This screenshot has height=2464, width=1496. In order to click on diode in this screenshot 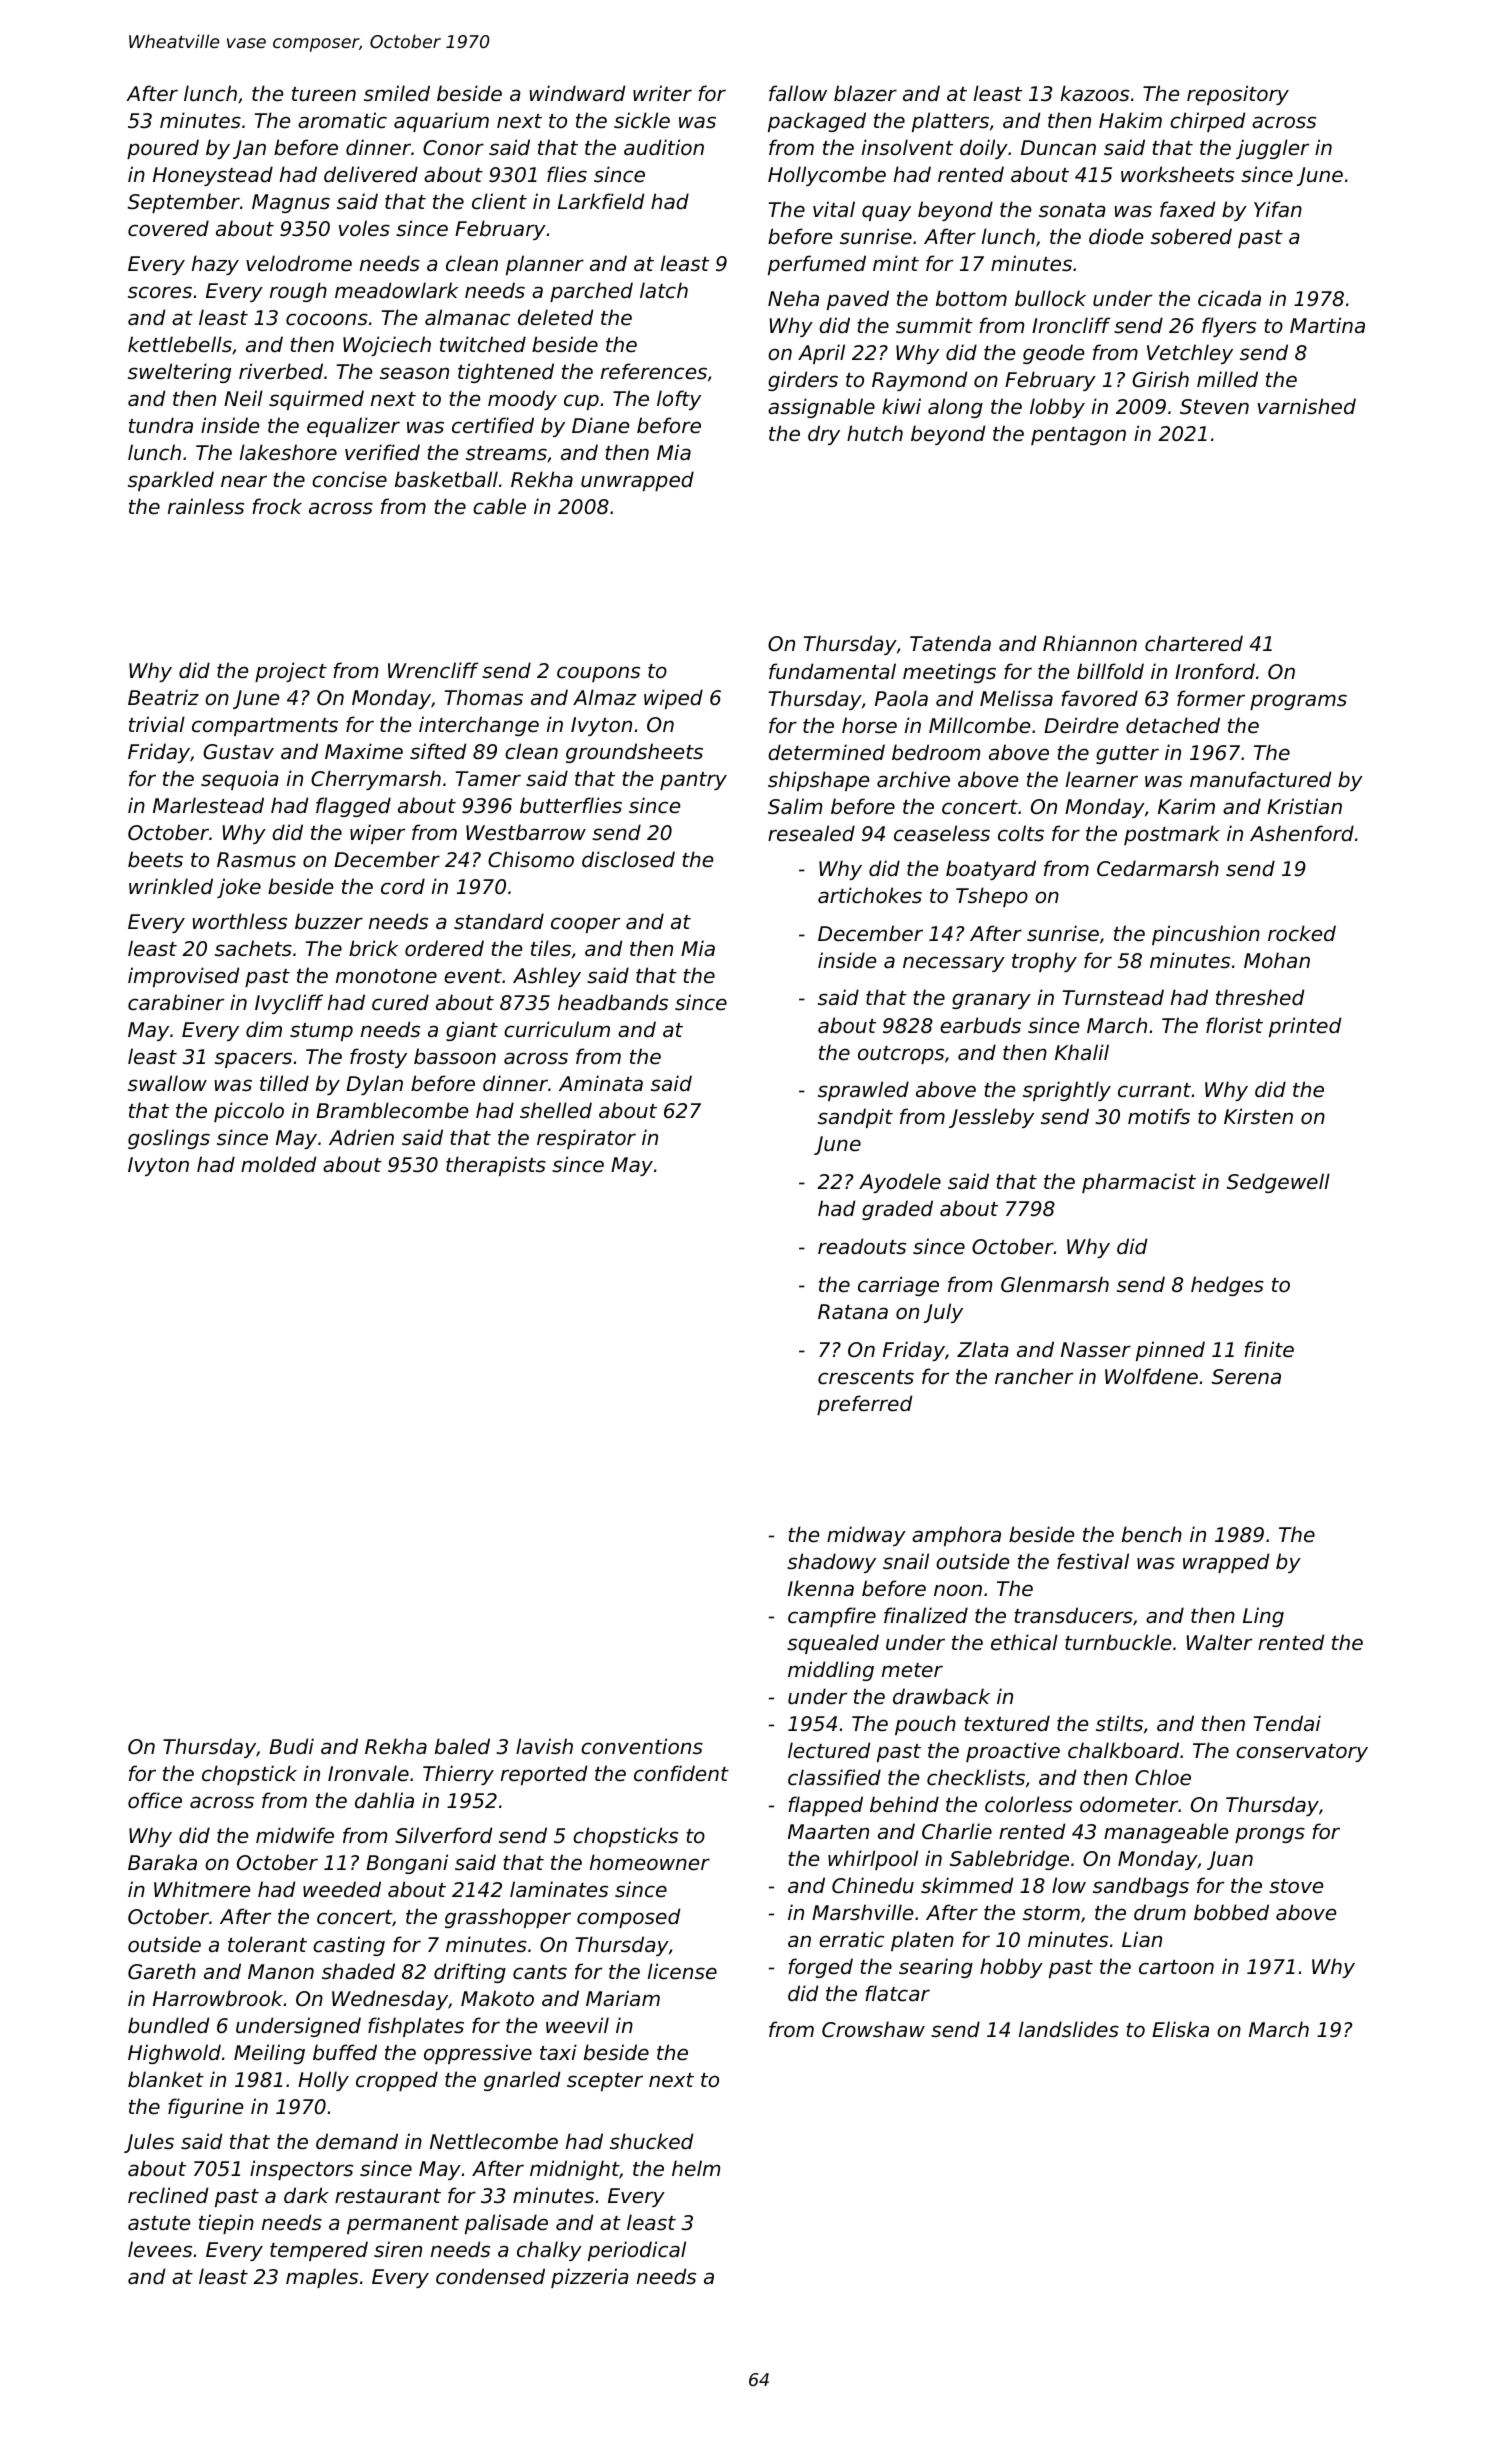, I will do `click(1116, 236)`.
